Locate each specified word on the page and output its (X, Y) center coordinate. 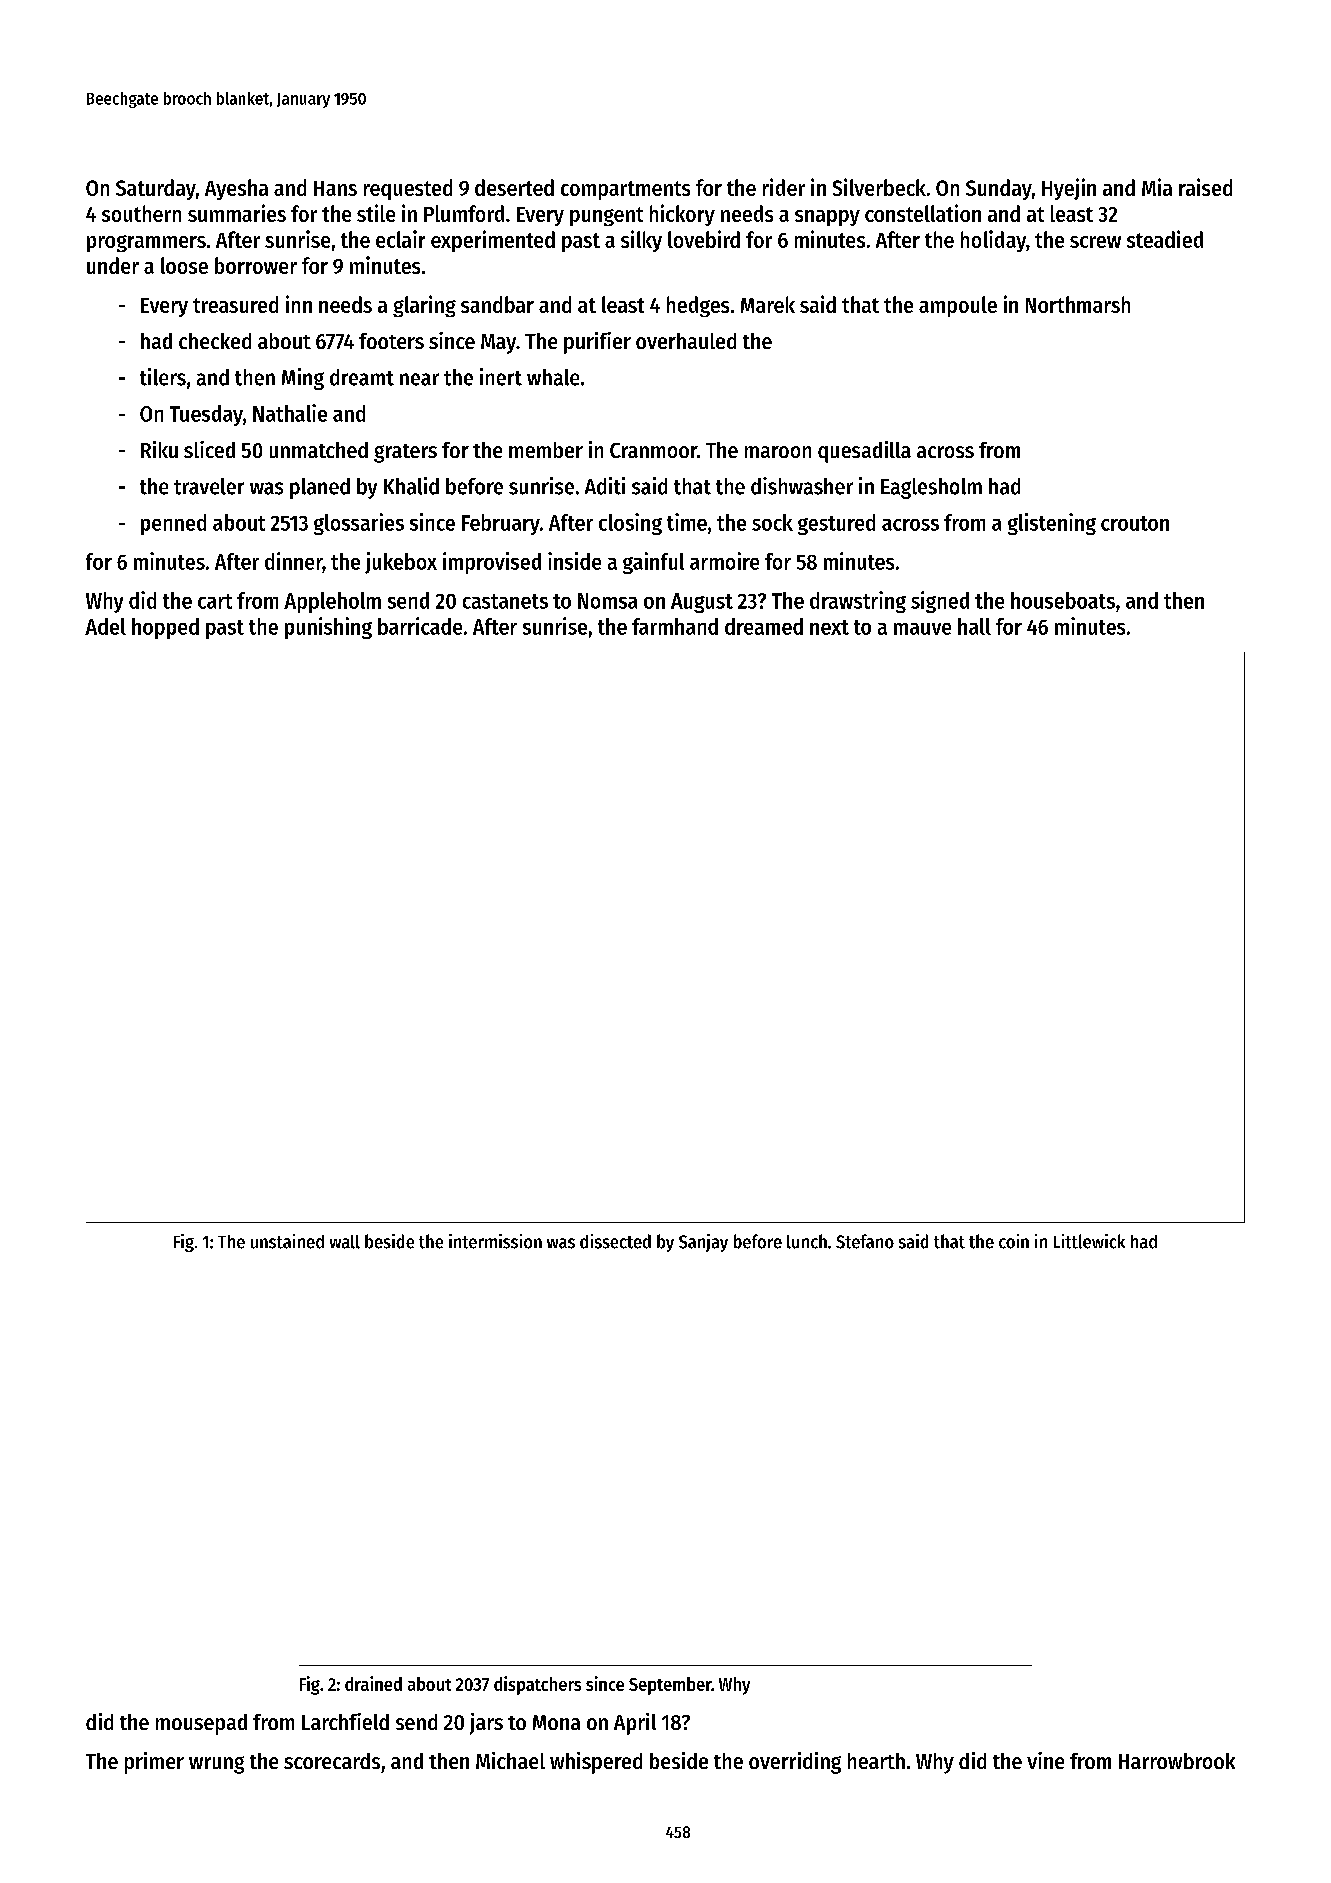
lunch (807, 1241)
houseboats (1063, 600)
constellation (923, 213)
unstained (287, 1241)
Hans (335, 188)
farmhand (675, 626)
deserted (514, 187)
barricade (420, 626)
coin (1014, 1241)
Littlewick (1089, 1241)
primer (154, 1763)
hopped (165, 628)
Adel (105, 626)
